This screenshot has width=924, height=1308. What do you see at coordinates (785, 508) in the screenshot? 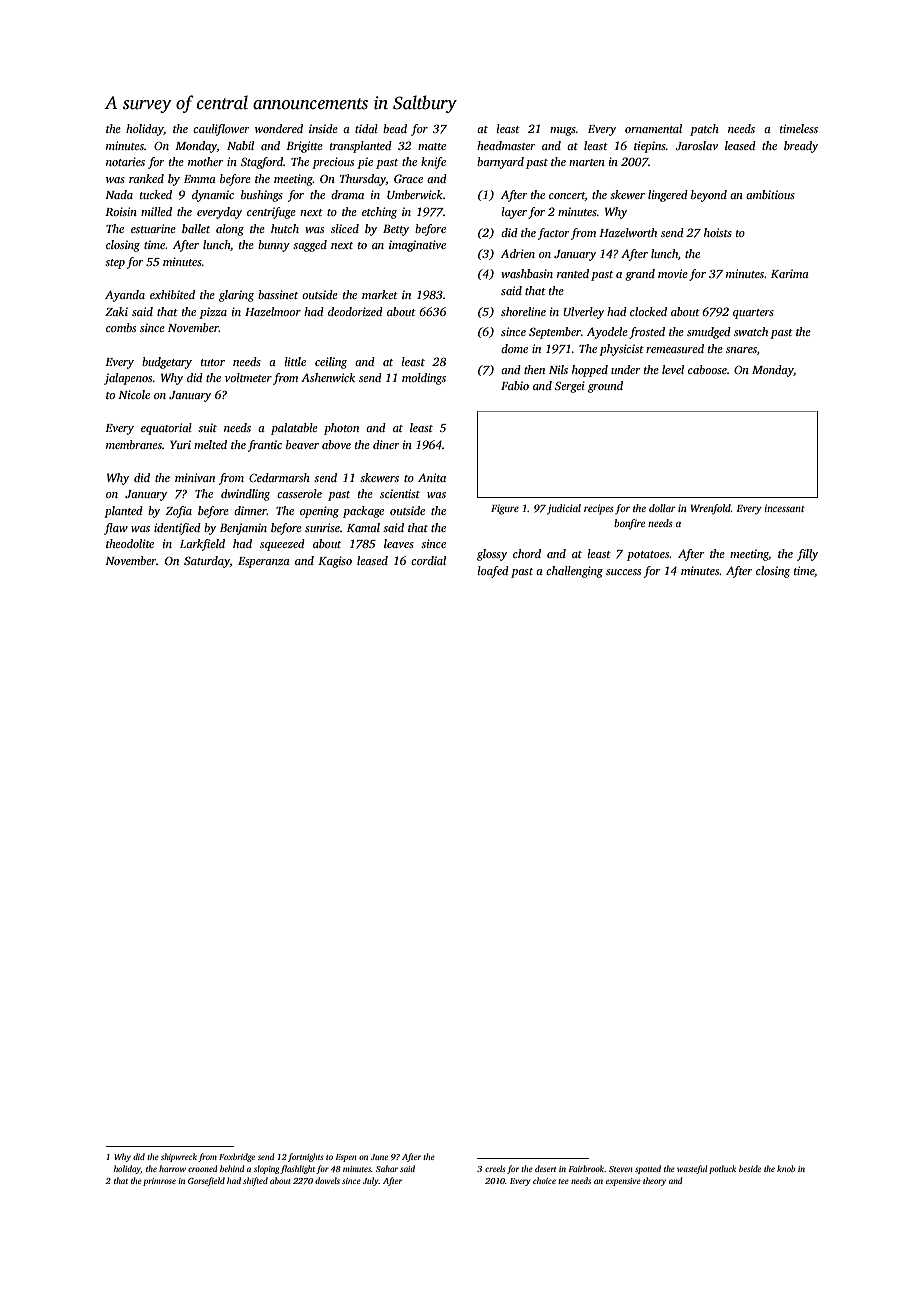
I see `incessant` at bounding box center [785, 508].
